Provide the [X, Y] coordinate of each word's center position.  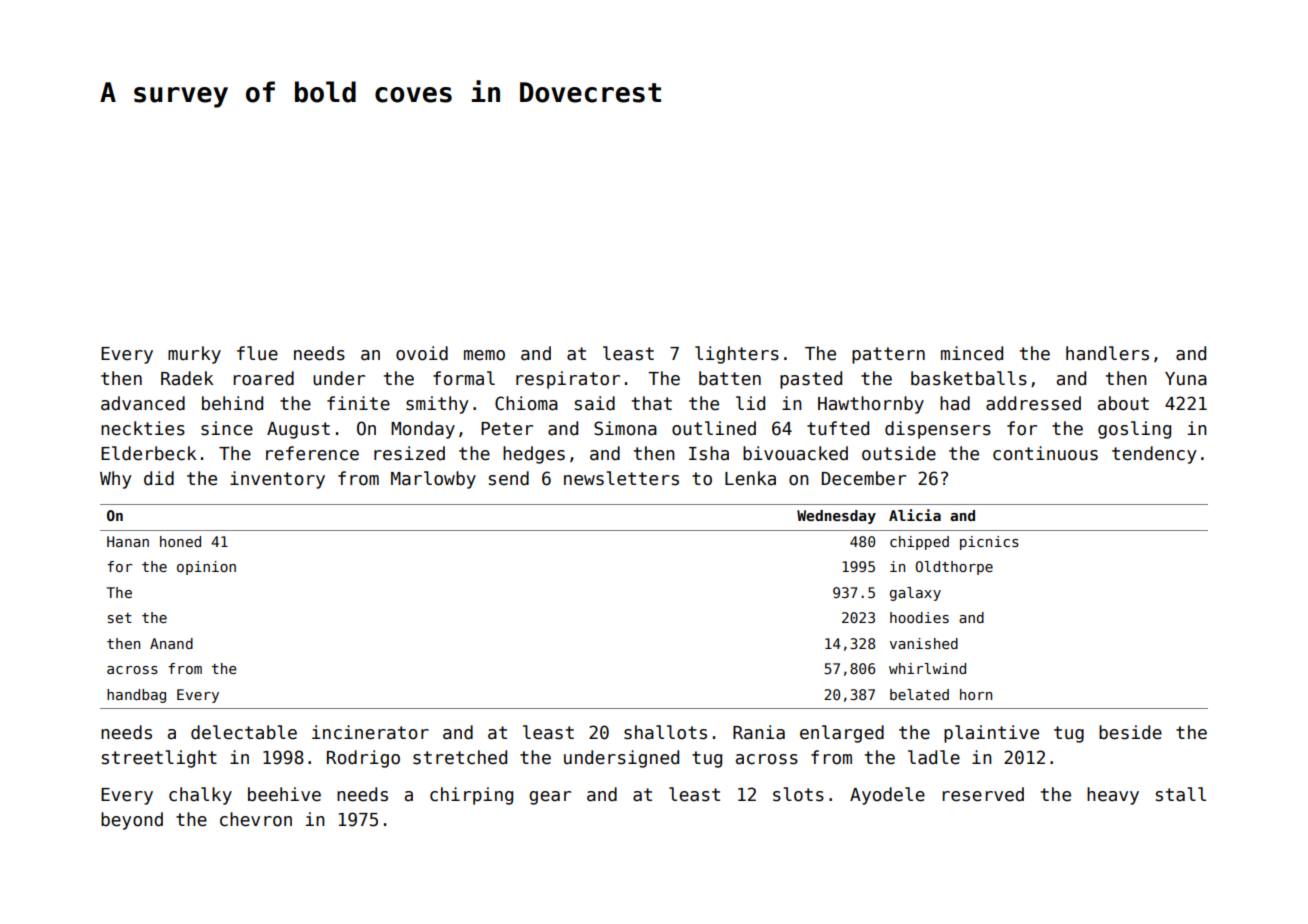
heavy [1113, 796]
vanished [924, 643]
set [120, 618]
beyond [132, 821]
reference [312, 453]
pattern [888, 355]
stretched [460, 757]
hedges [534, 455]
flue [257, 353]
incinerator [370, 732]
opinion [206, 568]
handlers [1107, 353]
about [1123, 403]
